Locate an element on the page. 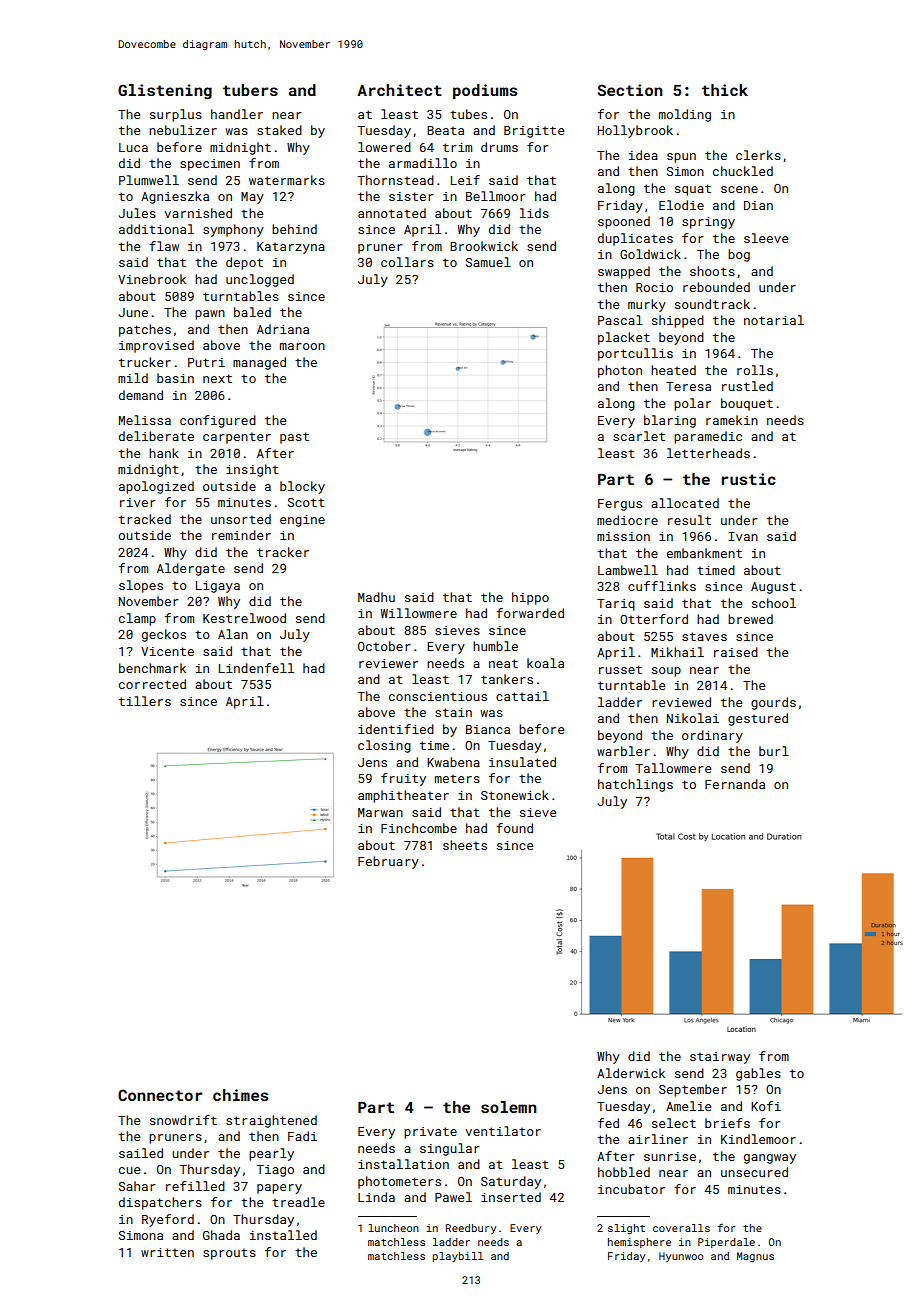  staked is located at coordinates (279, 130).
